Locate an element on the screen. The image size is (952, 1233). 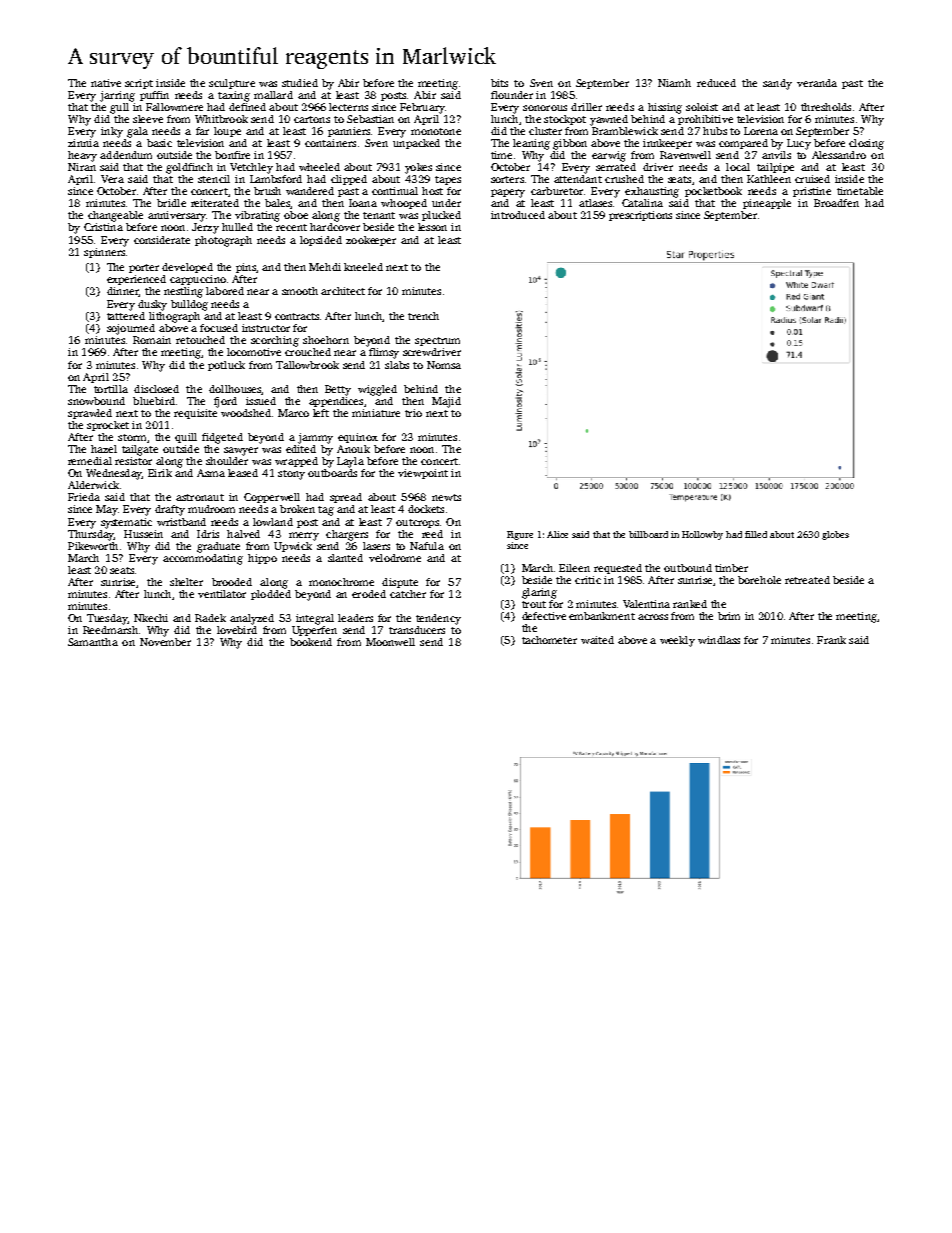
trench is located at coordinates (423, 316).
